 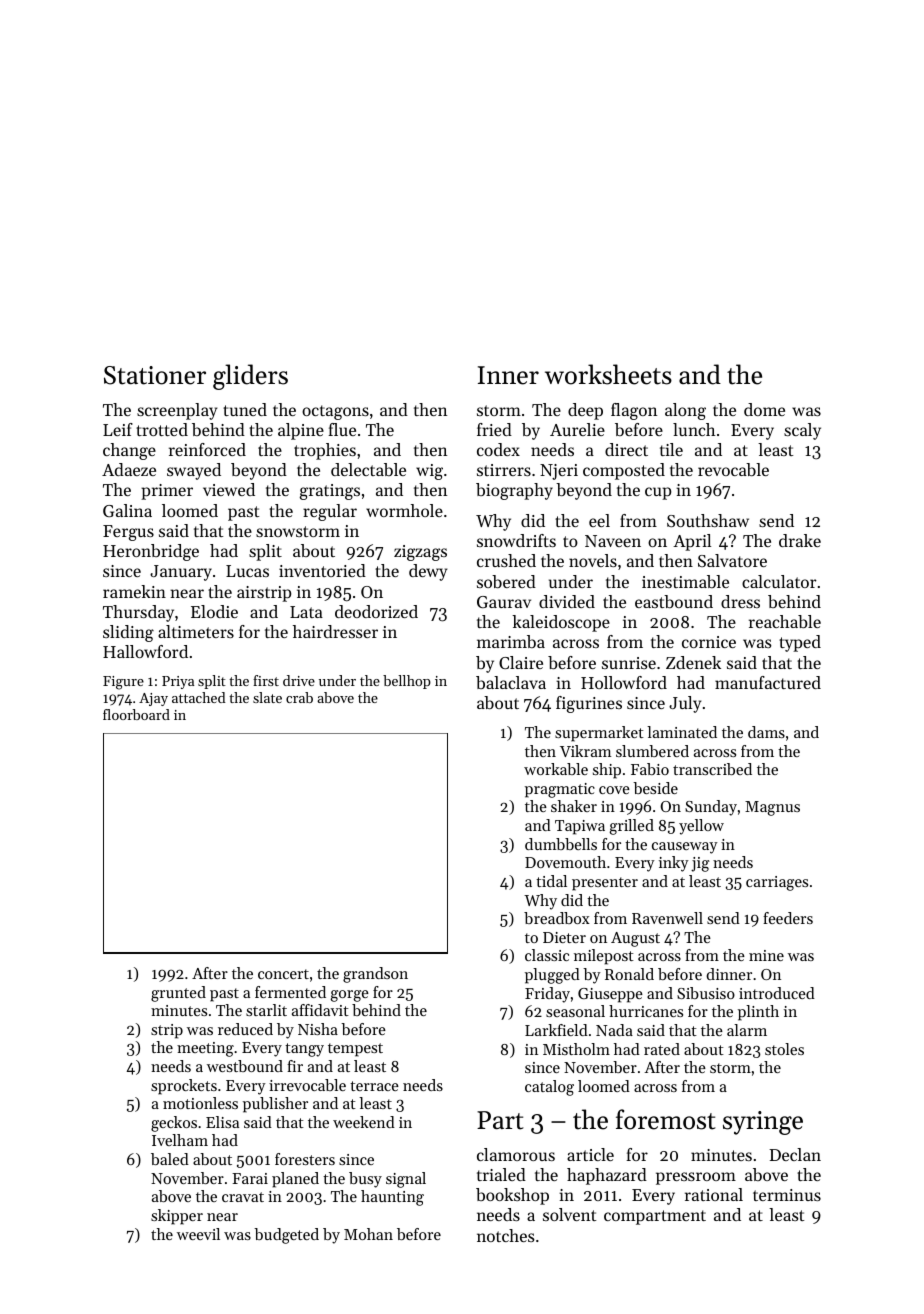 I want to click on floorboard, so click(x=136, y=714).
